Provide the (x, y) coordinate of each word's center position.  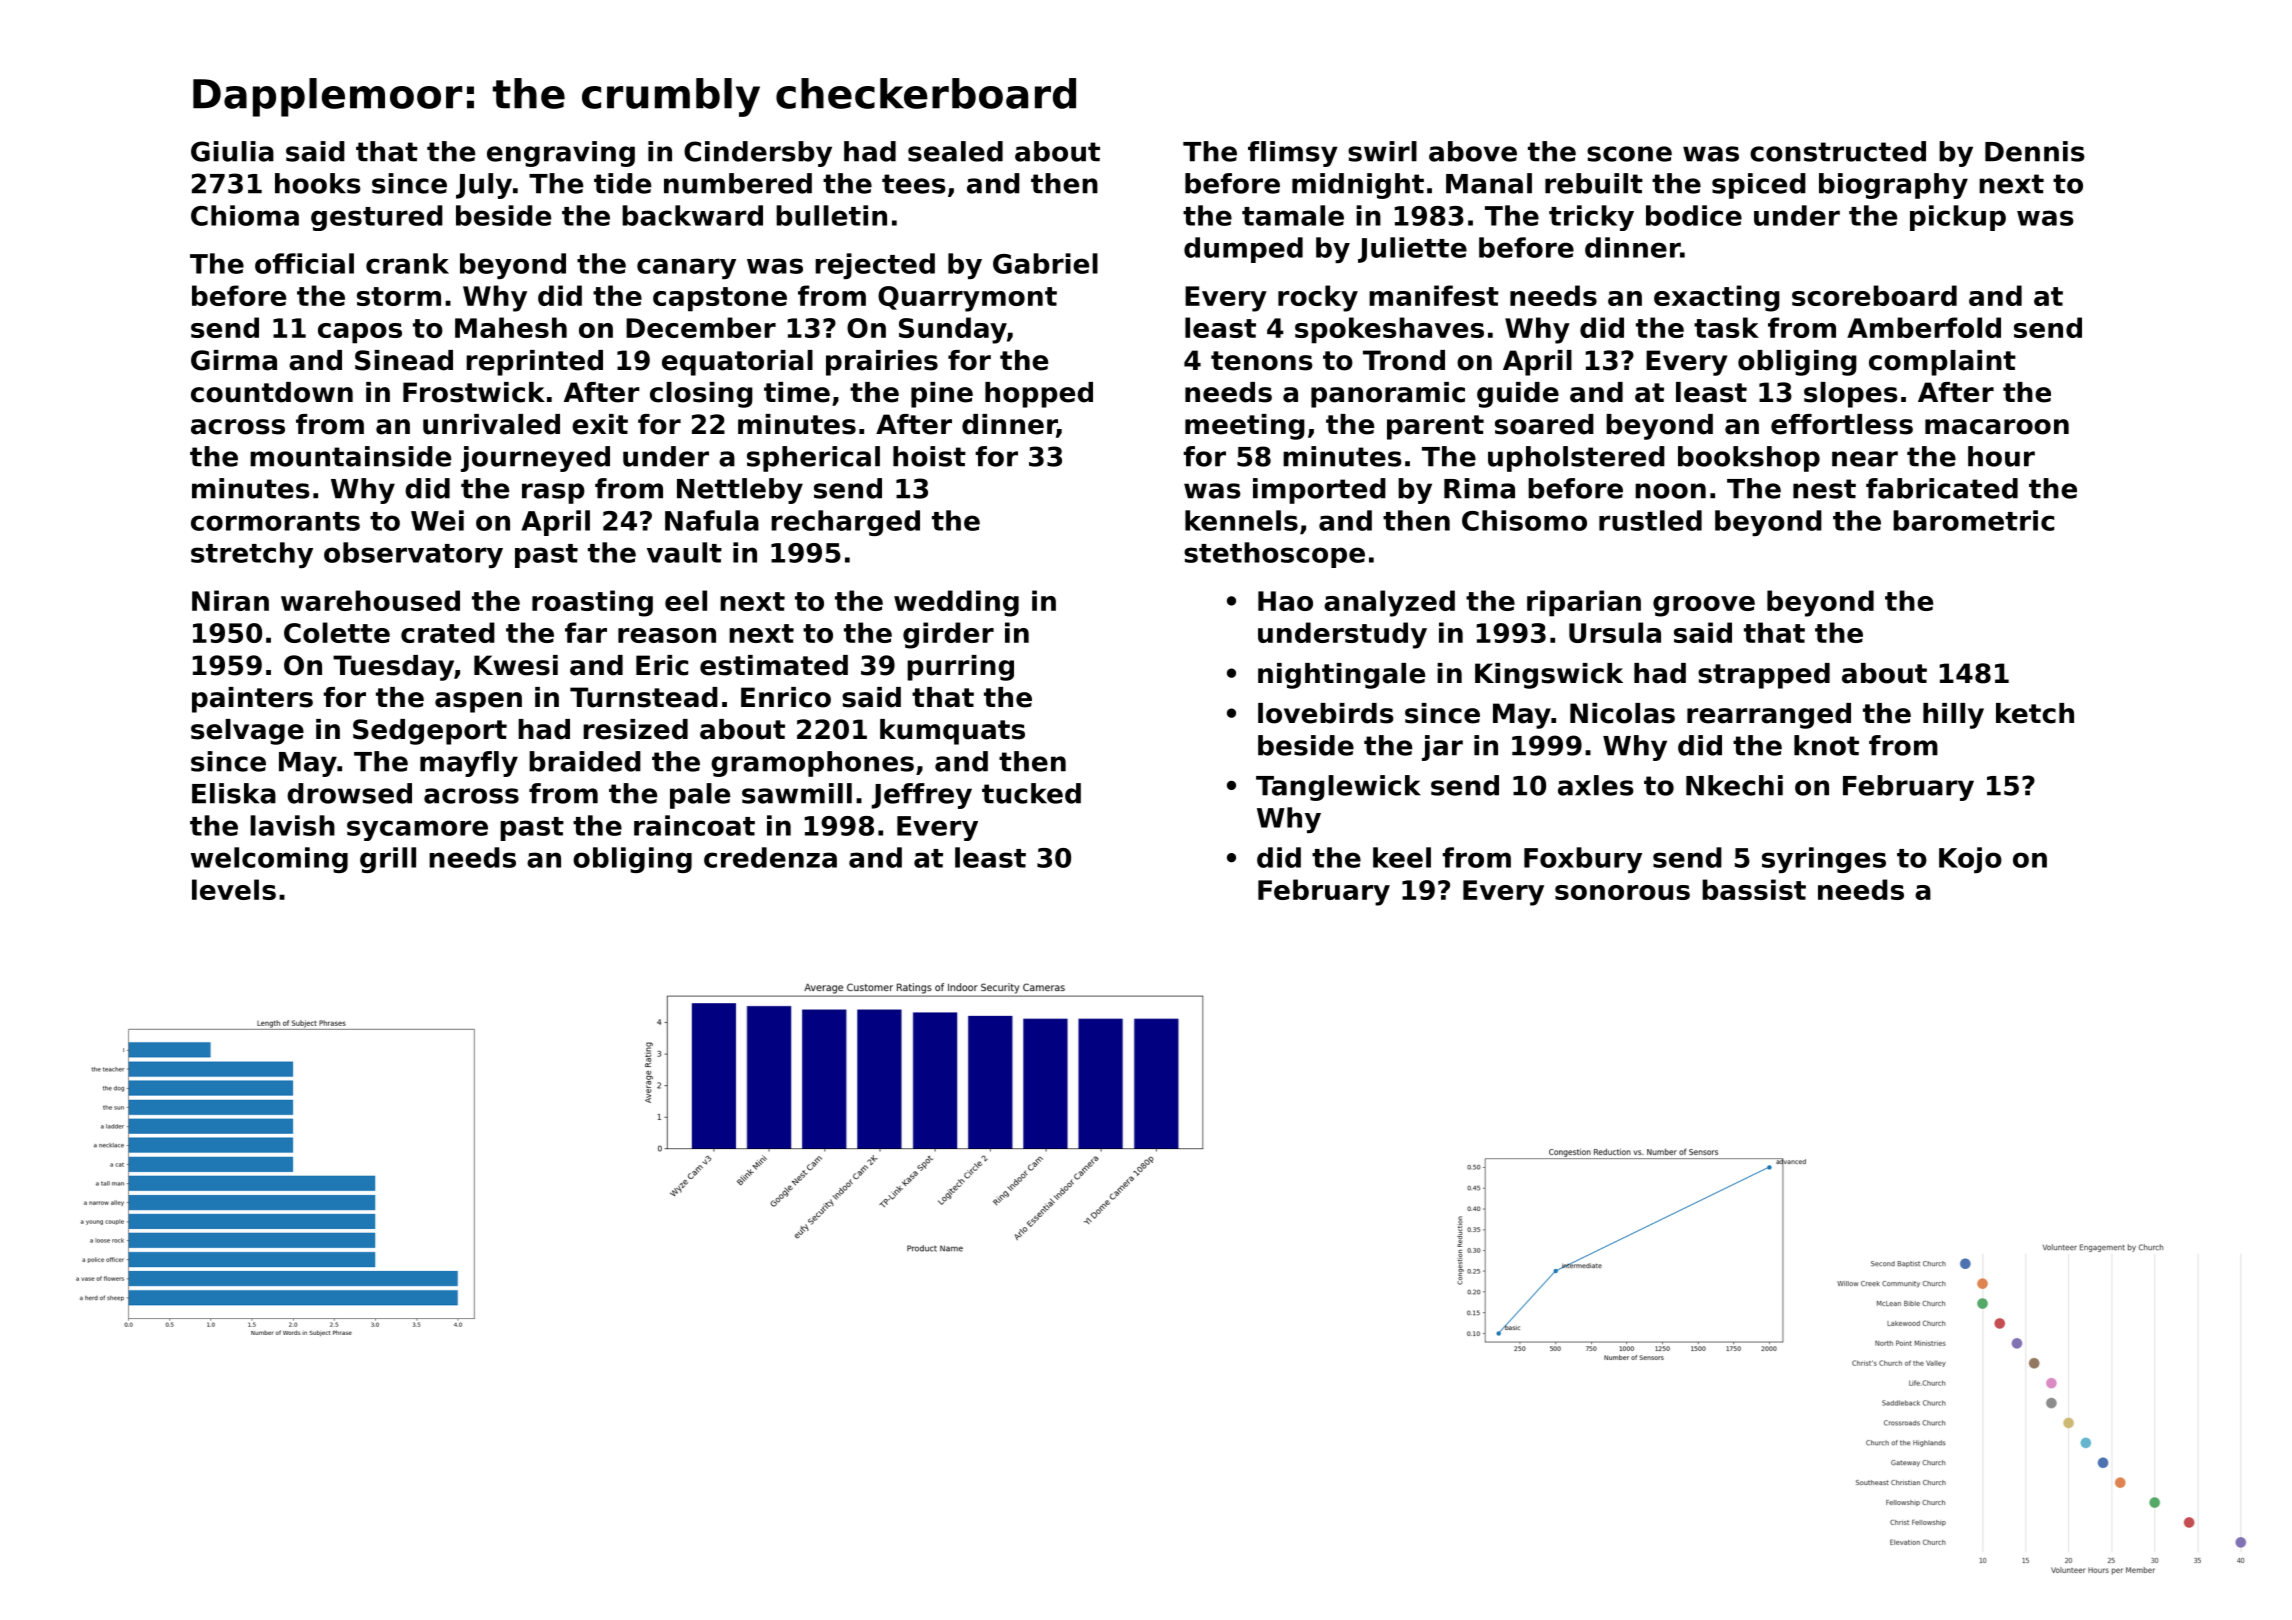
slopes (1851, 395)
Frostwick (474, 392)
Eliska (234, 793)
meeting (1245, 427)
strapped (1764, 676)
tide (622, 183)
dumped (1243, 250)
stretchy (252, 555)
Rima (1479, 488)
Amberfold (1924, 327)
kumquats (952, 732)
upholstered (1576, 459)
